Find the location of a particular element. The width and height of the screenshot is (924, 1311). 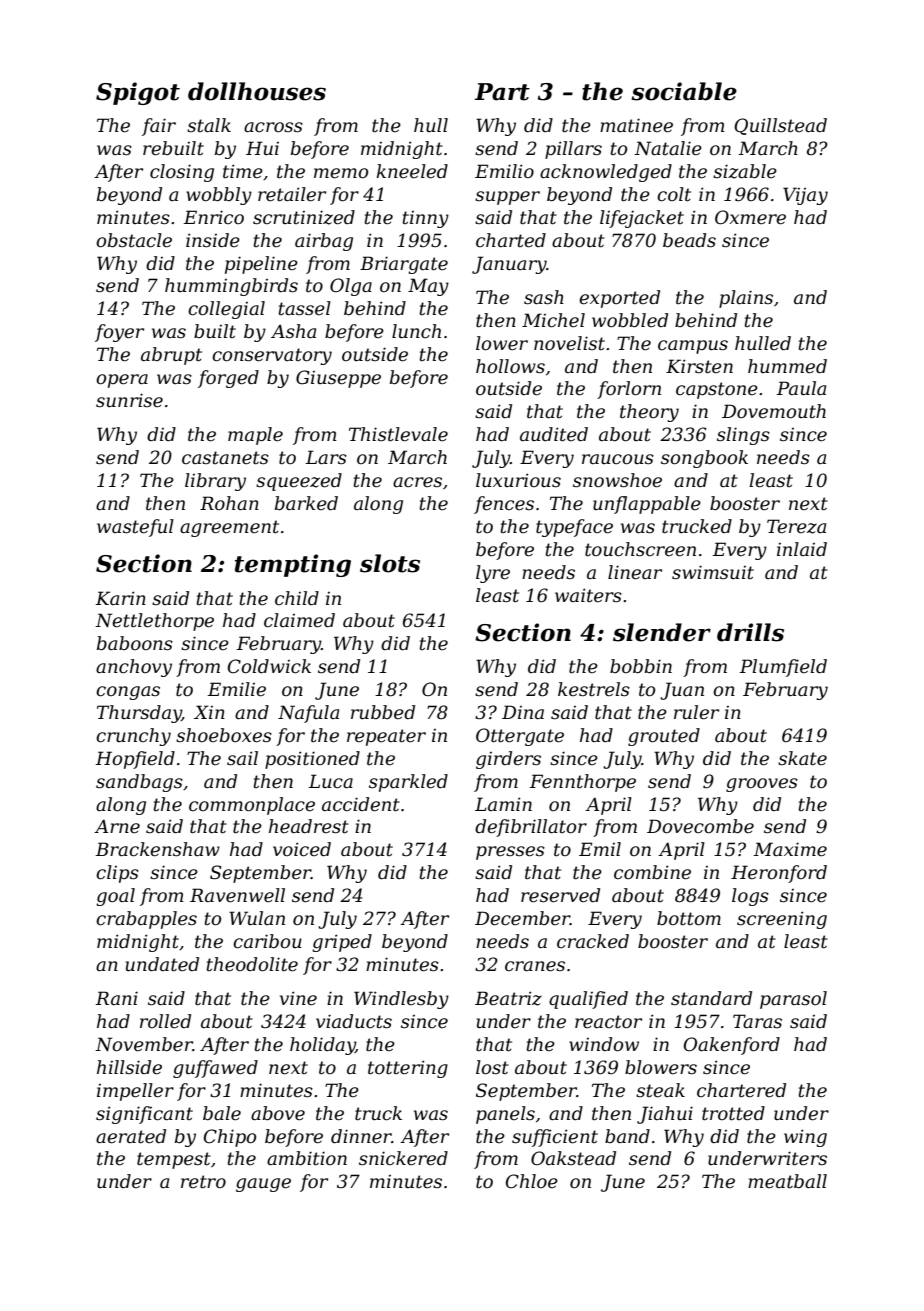

wasteful is located at coordinates (135, 528).
